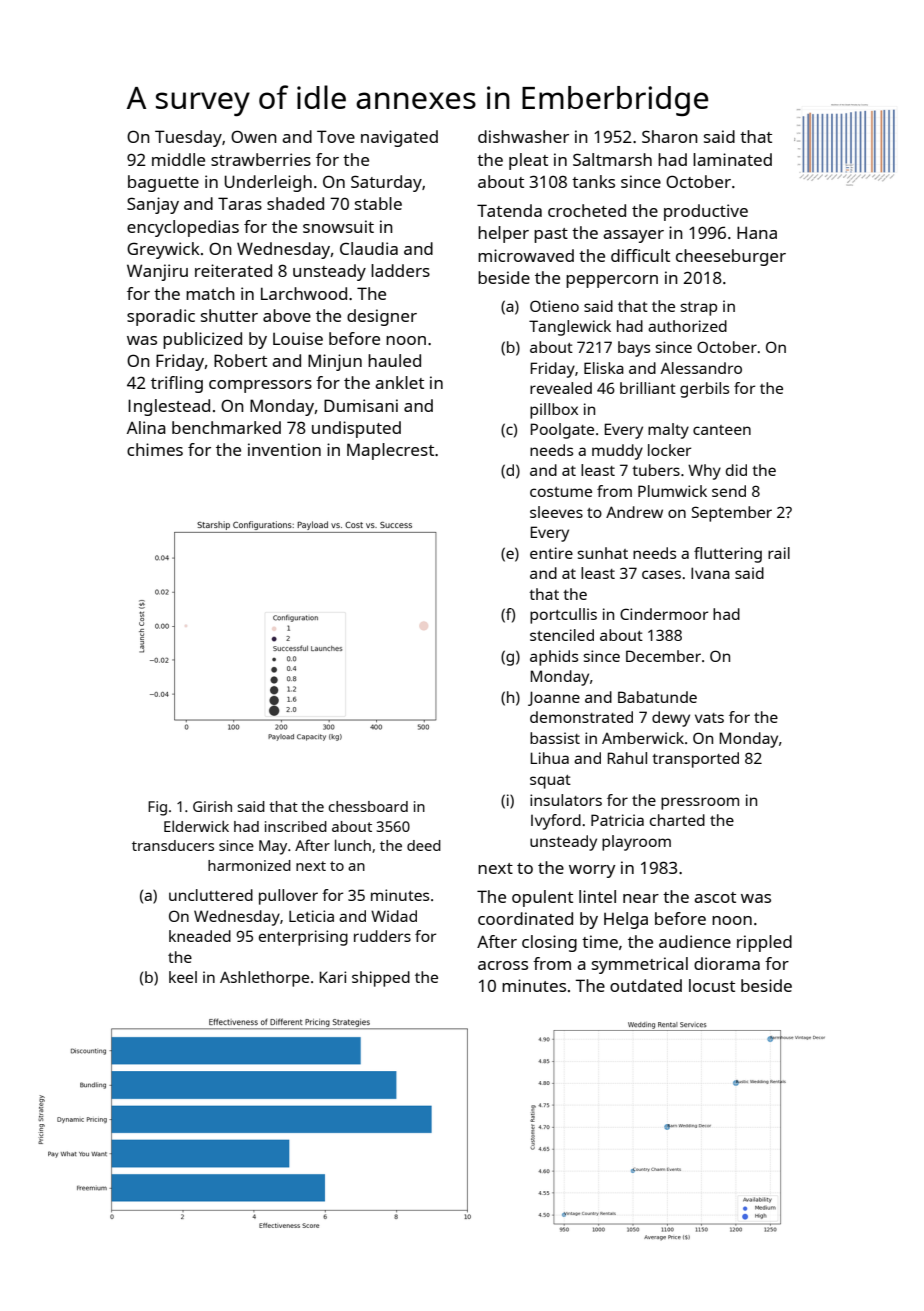 The image size is (924, 1311). I want to click on inscribed, so click(296, 826).
